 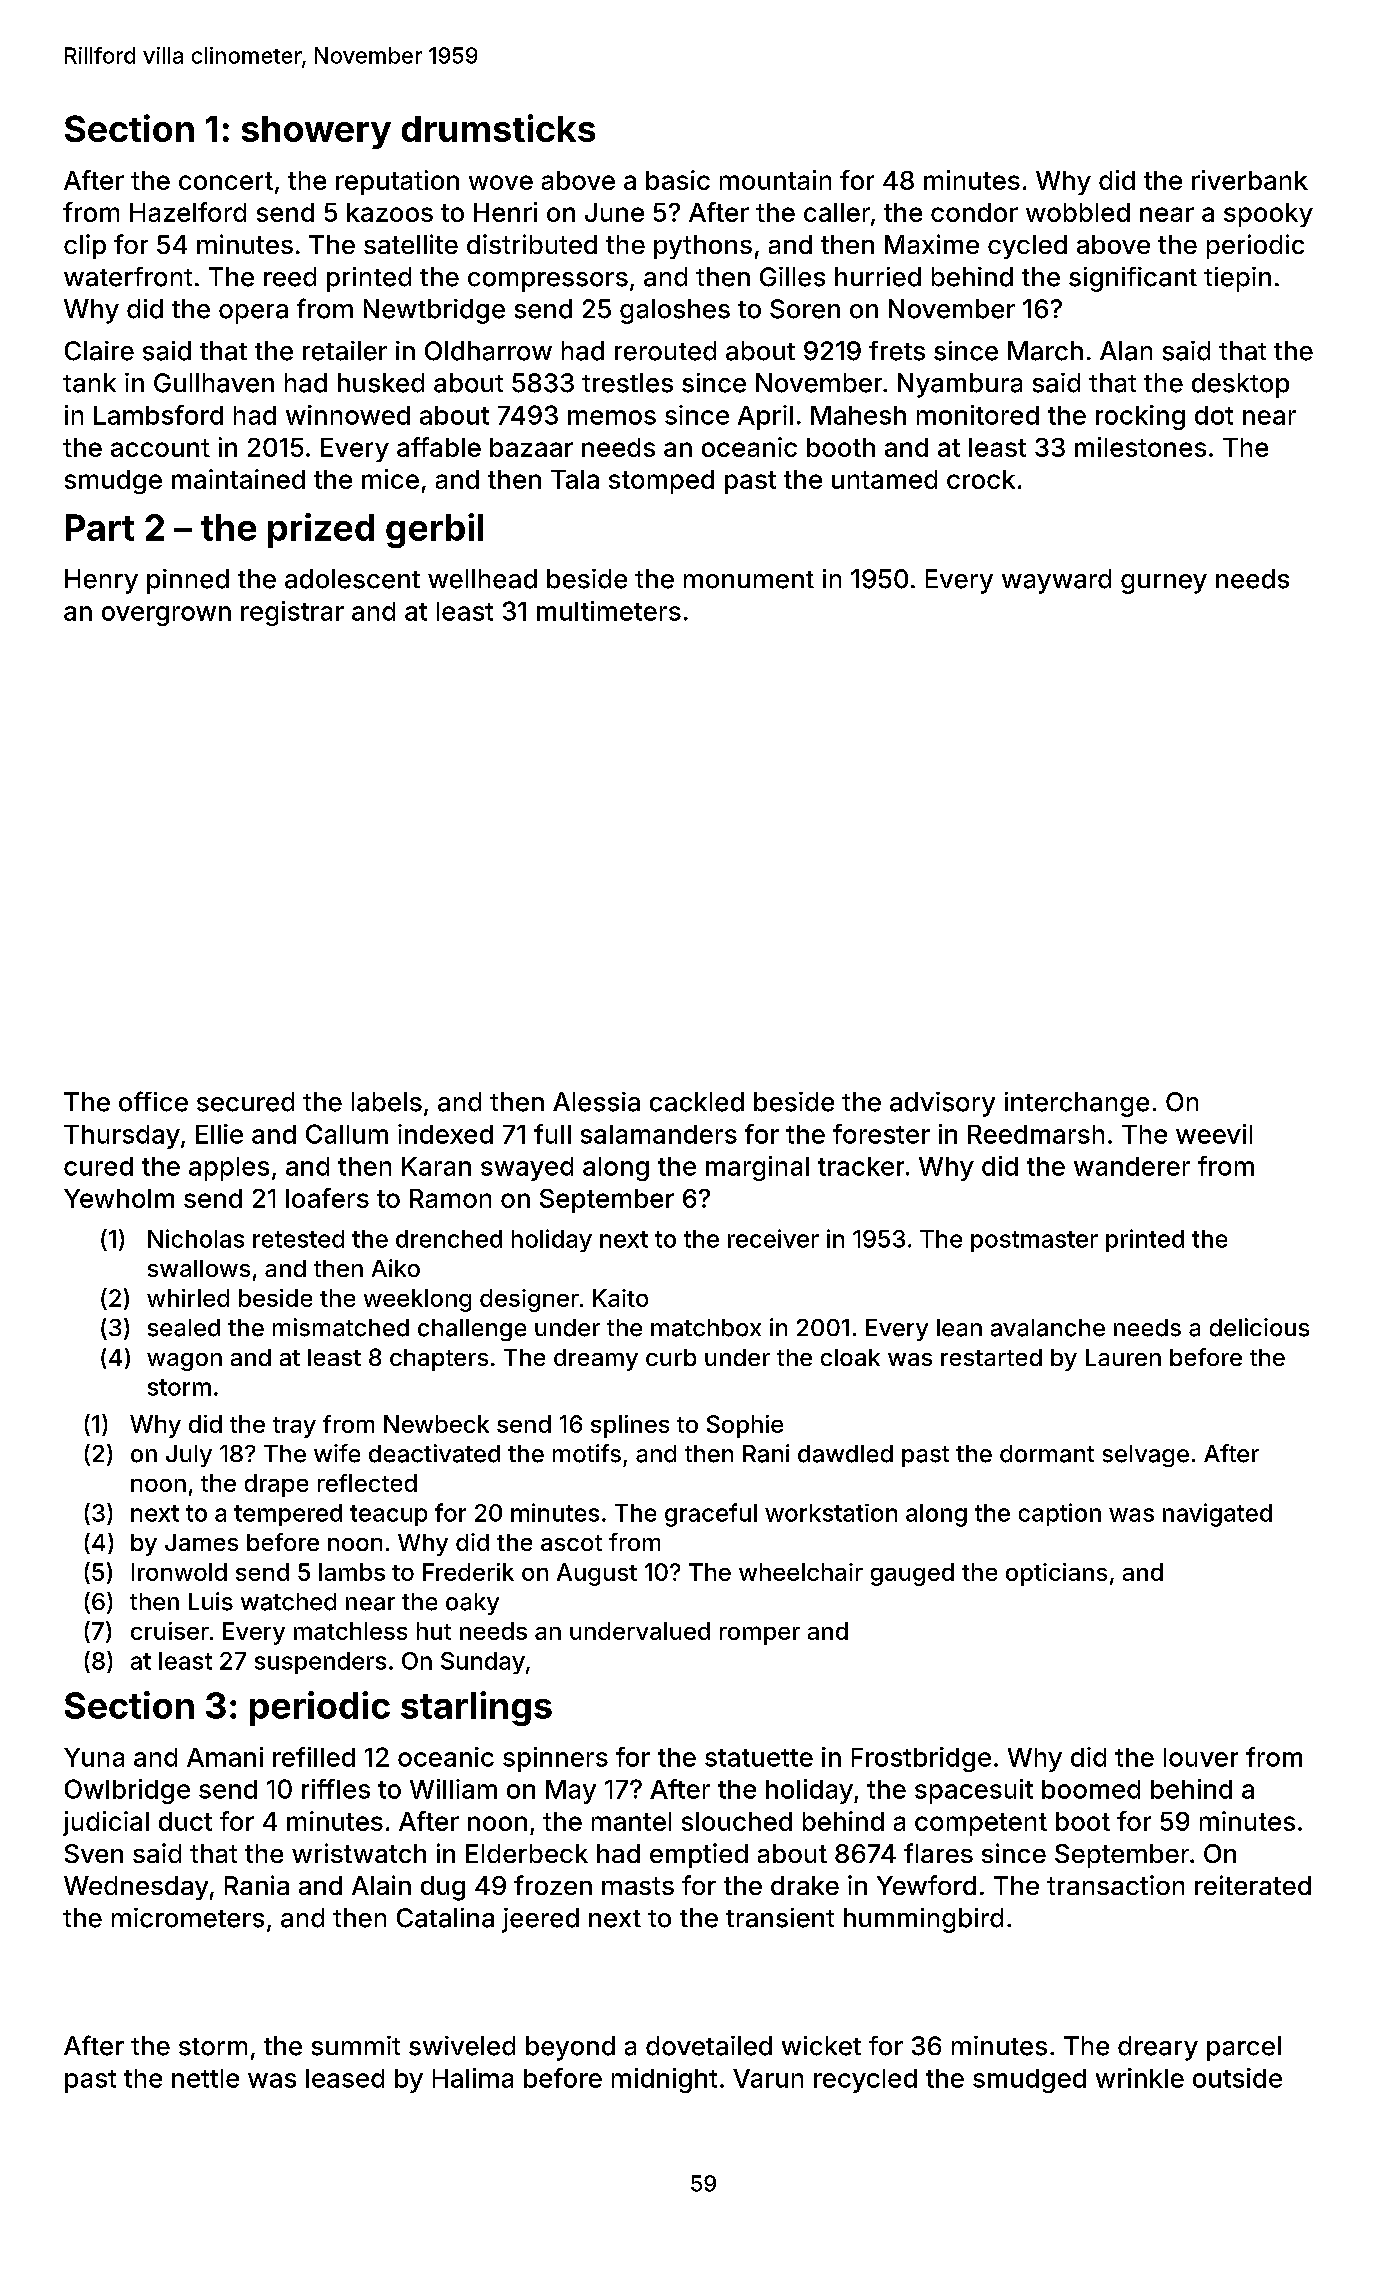 I want to click on leased, so click(x=345, y=2078).
